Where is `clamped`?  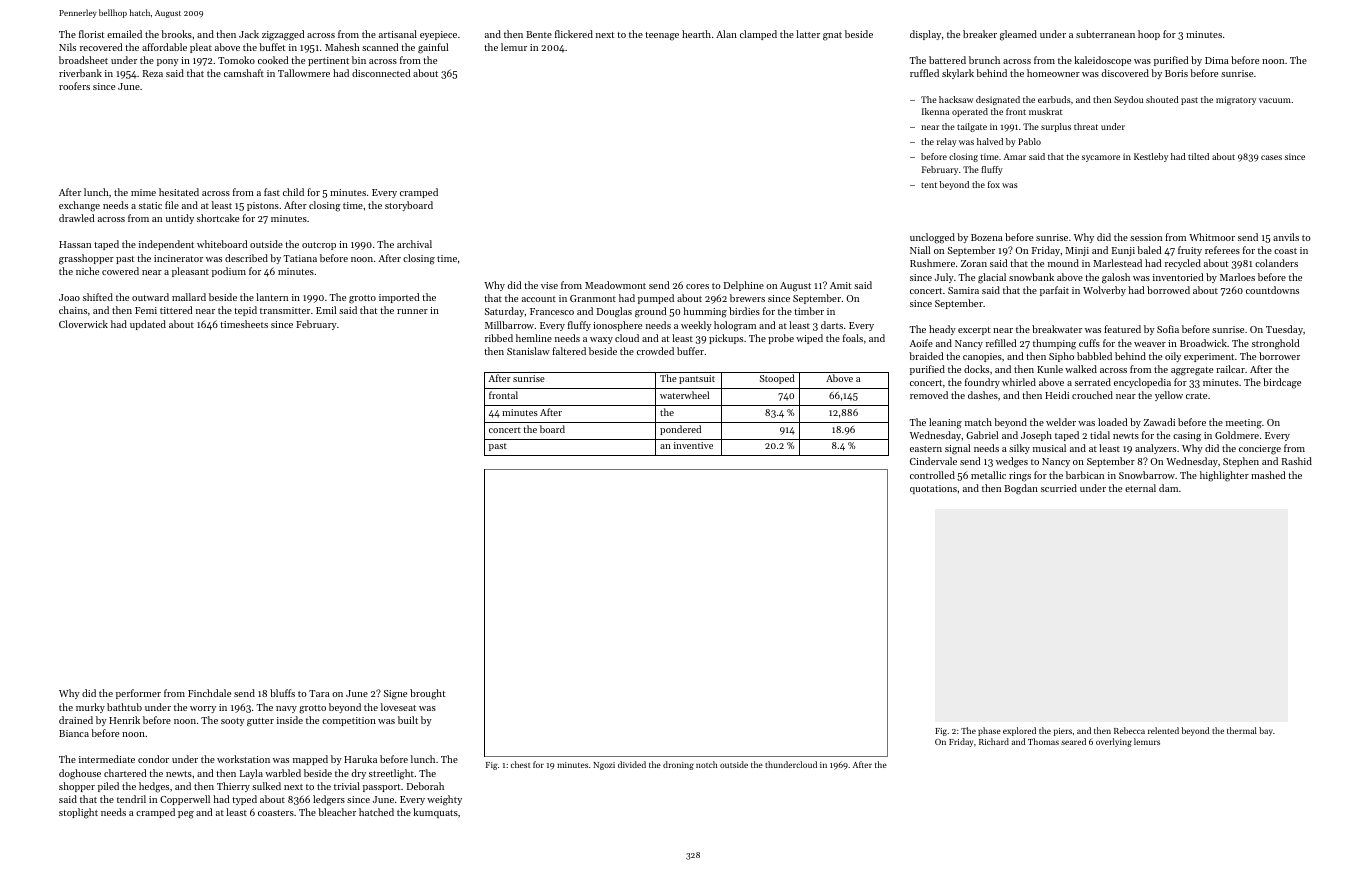 clamped is located at coordinates (758, 35).
